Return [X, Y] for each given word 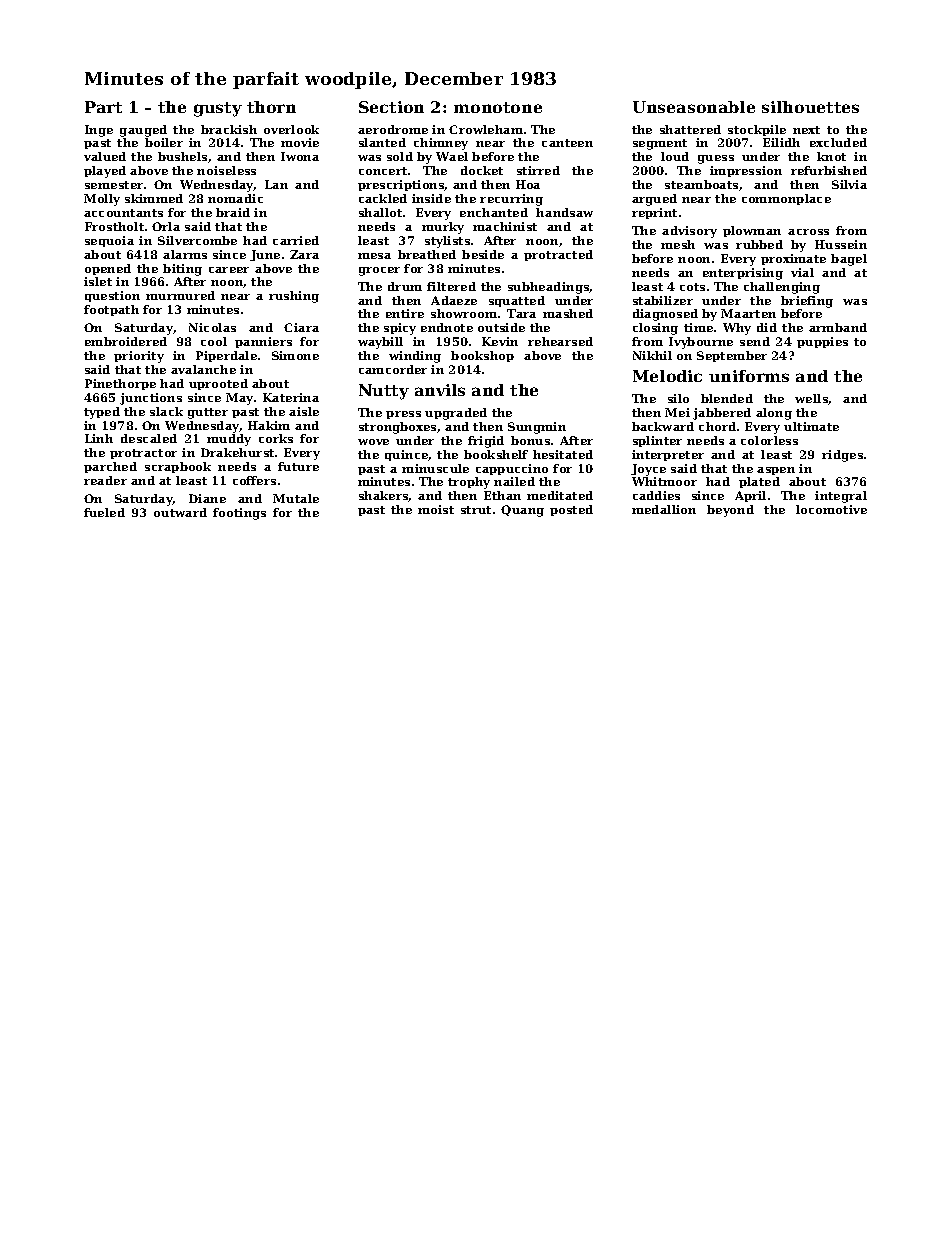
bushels [182, 156]
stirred [538, 170]
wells [812, 399]
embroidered [126, 341]
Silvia [849, 184]
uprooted [218, 384]
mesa [374, 256]
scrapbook [178, 467]
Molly [102, 200]
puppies [822, 342]
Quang [522, 511]
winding [415, 357]
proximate [793, 259]
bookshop [482, 356]
